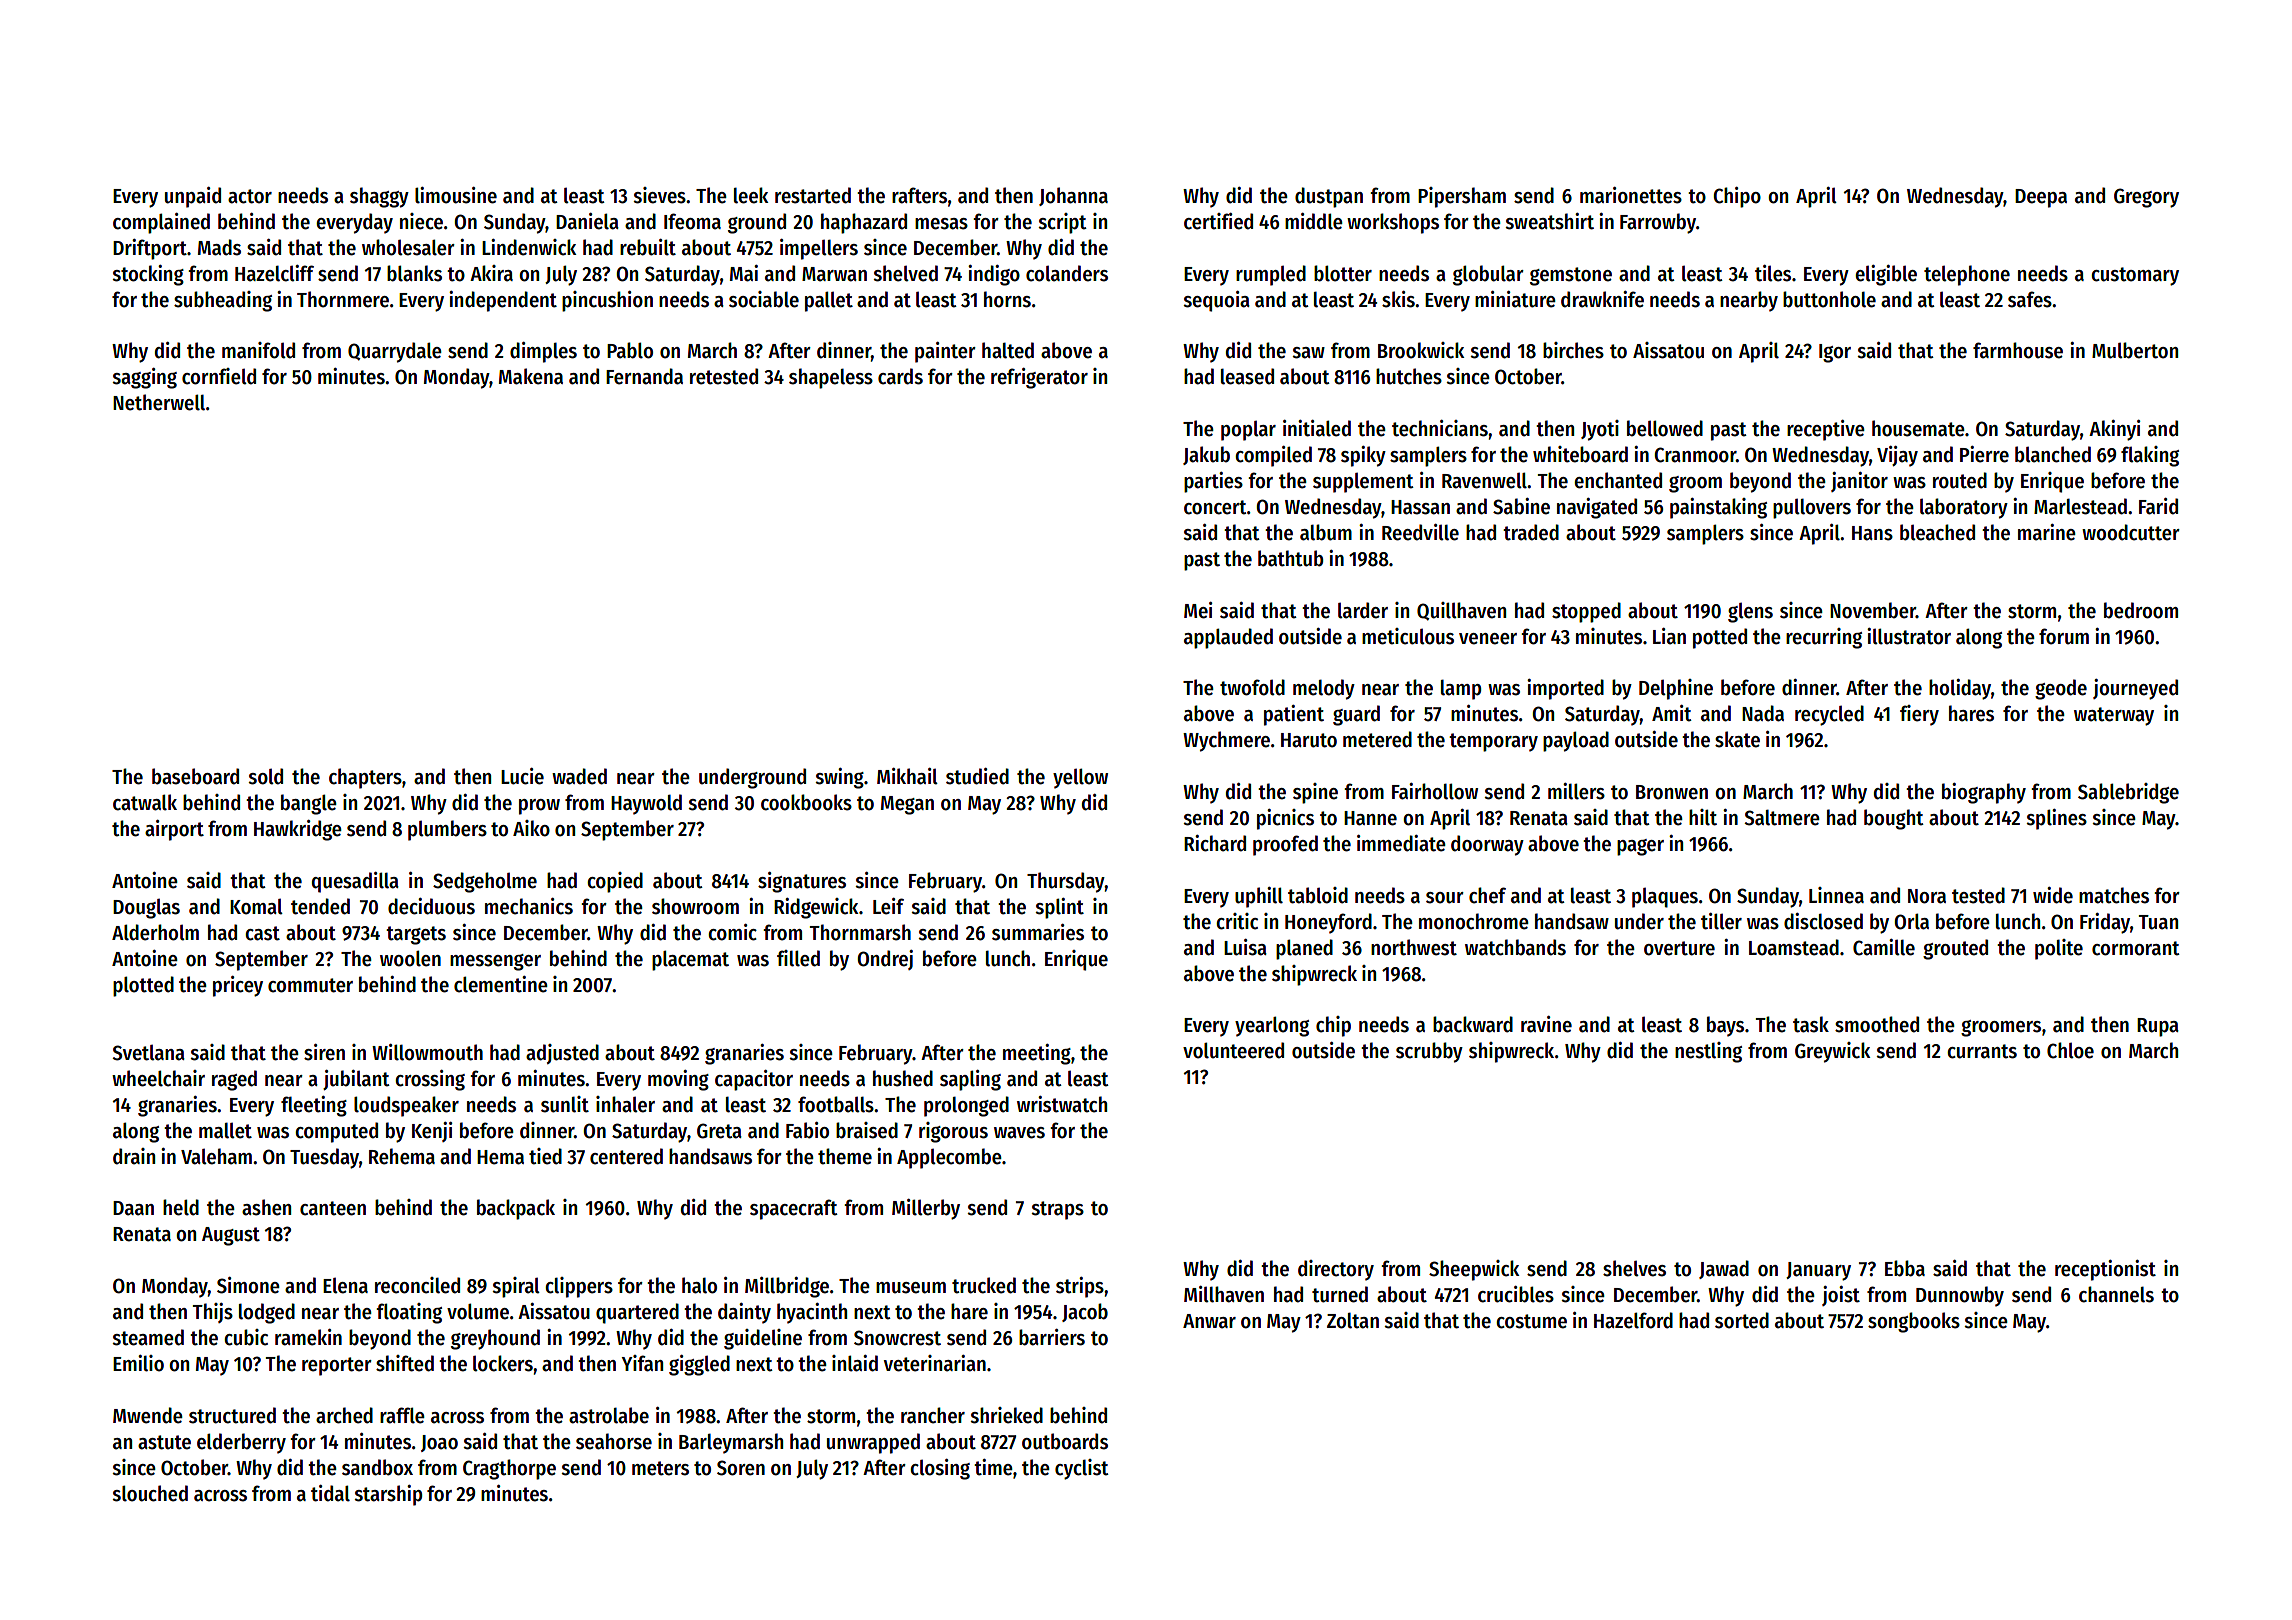 This image has width=2292, height=1620. What do you see at coordinates (1724, 1269) in the image?
I see `Jawad` at bounding box center [1724, 1269].
